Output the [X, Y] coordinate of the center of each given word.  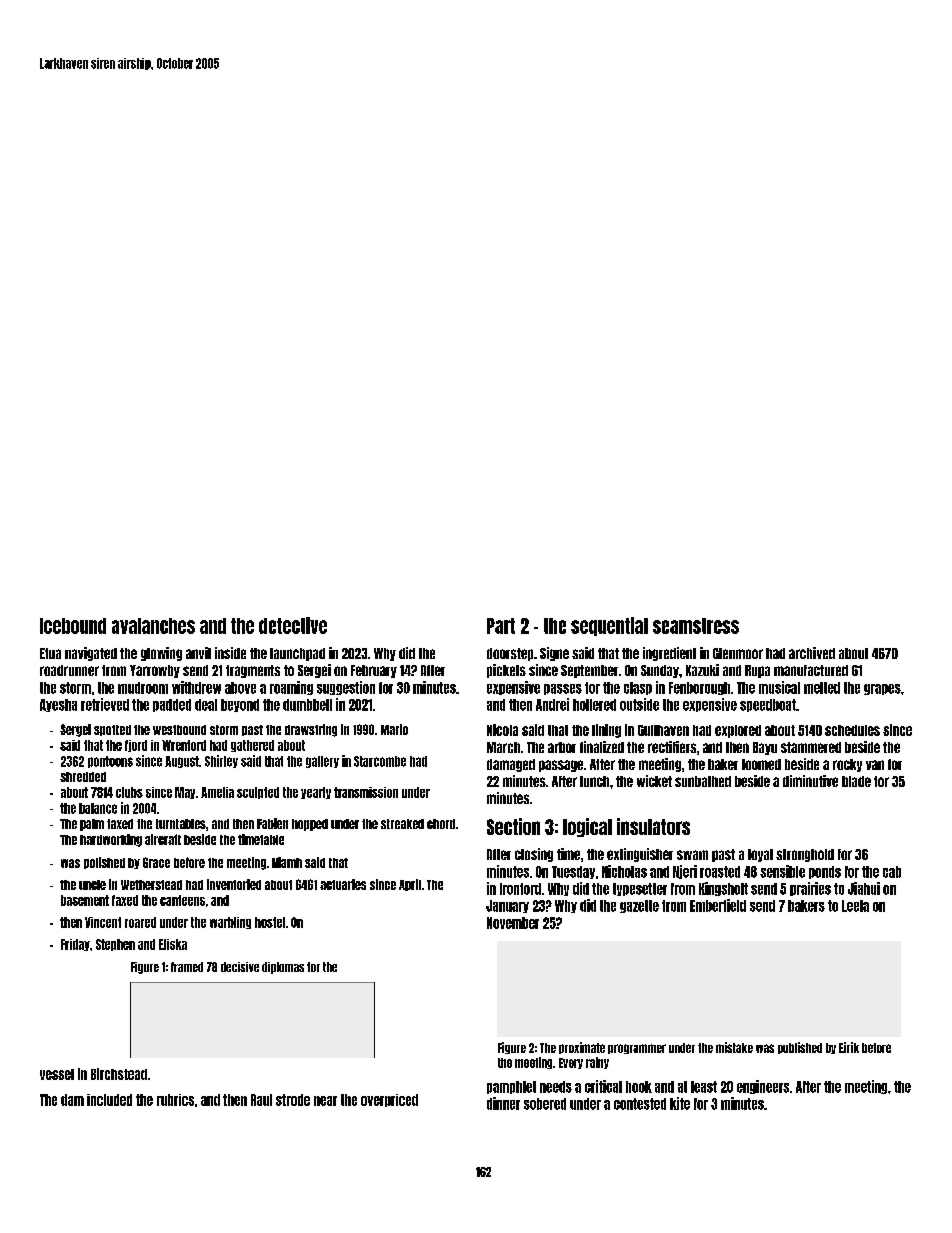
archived [812, 653]
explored [738, 731]
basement [85, 900]
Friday [75, 945]
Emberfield [718, 905]
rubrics [175, 1100]
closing [534, 855]
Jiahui [864, 888]
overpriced [389, 1100]
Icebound [73, 626]
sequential [609, 626]
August [182, 762]
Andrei [552, 704]
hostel [270, 922]
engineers [763, 1087]
